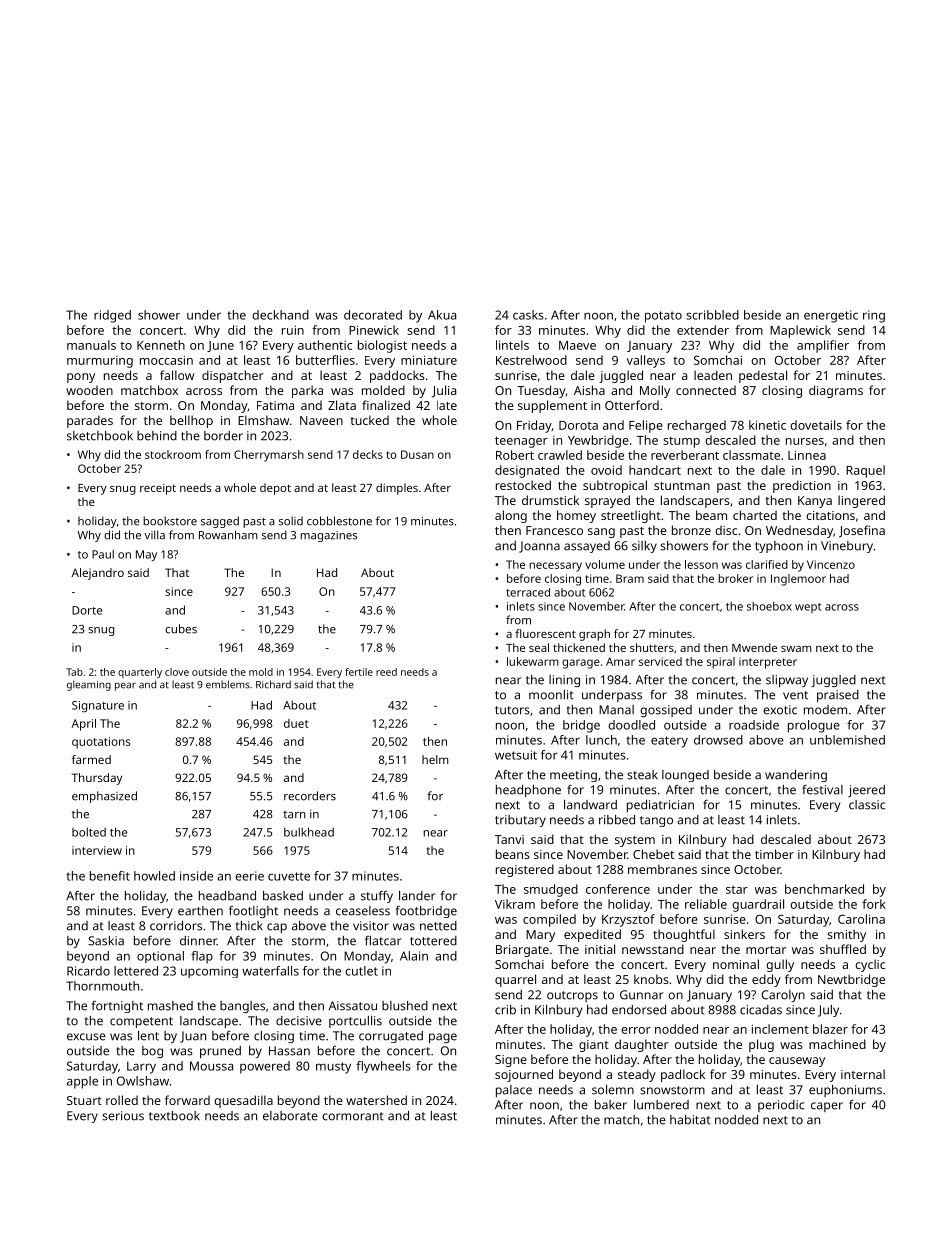 This document has width=952, height=1233. Describe the element at coordinates (528, 315) in the document. I see `casks` at that location.
